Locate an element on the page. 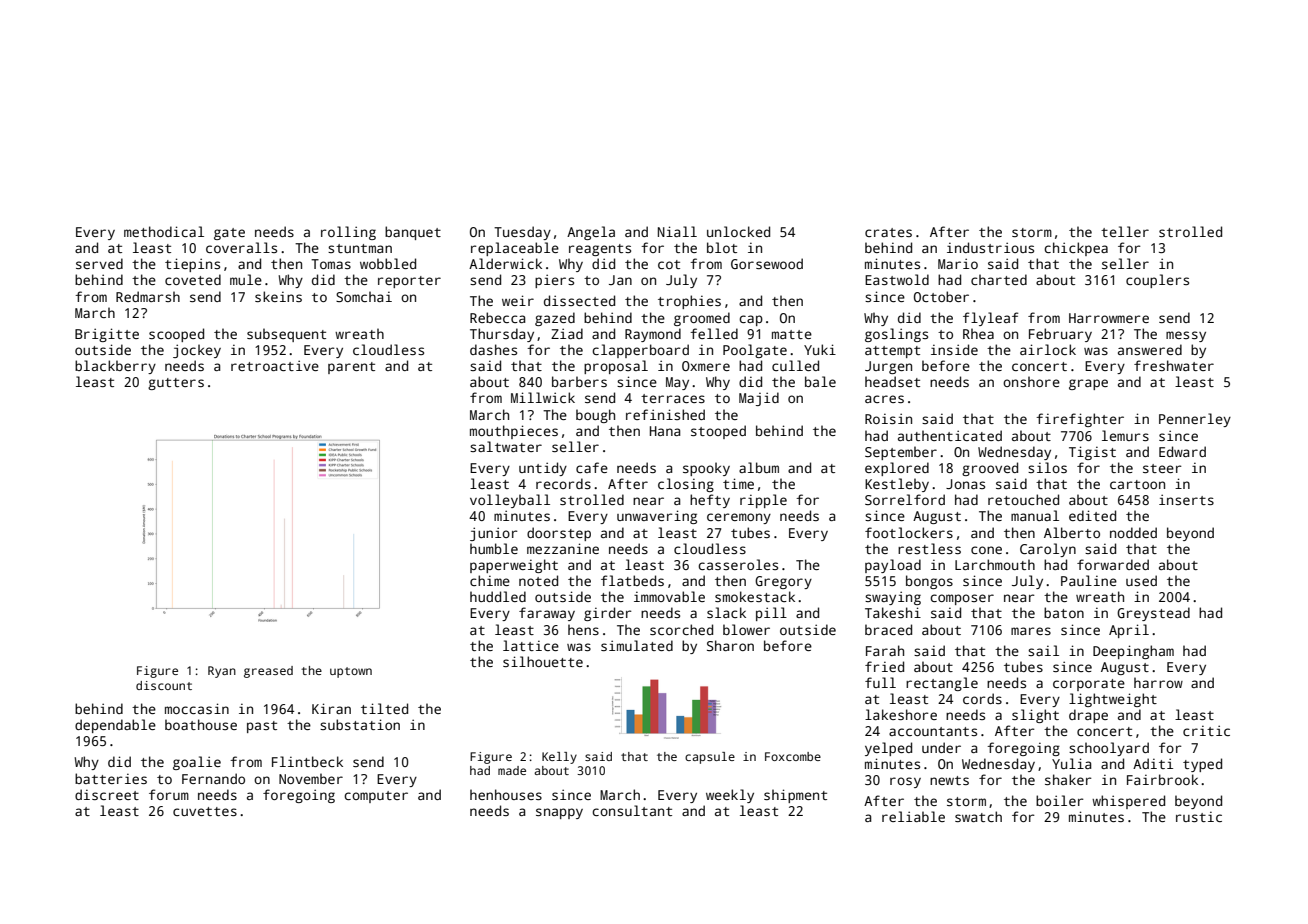 This page has height=924, width=1308. cafe is located at coordinates (592, 467).
